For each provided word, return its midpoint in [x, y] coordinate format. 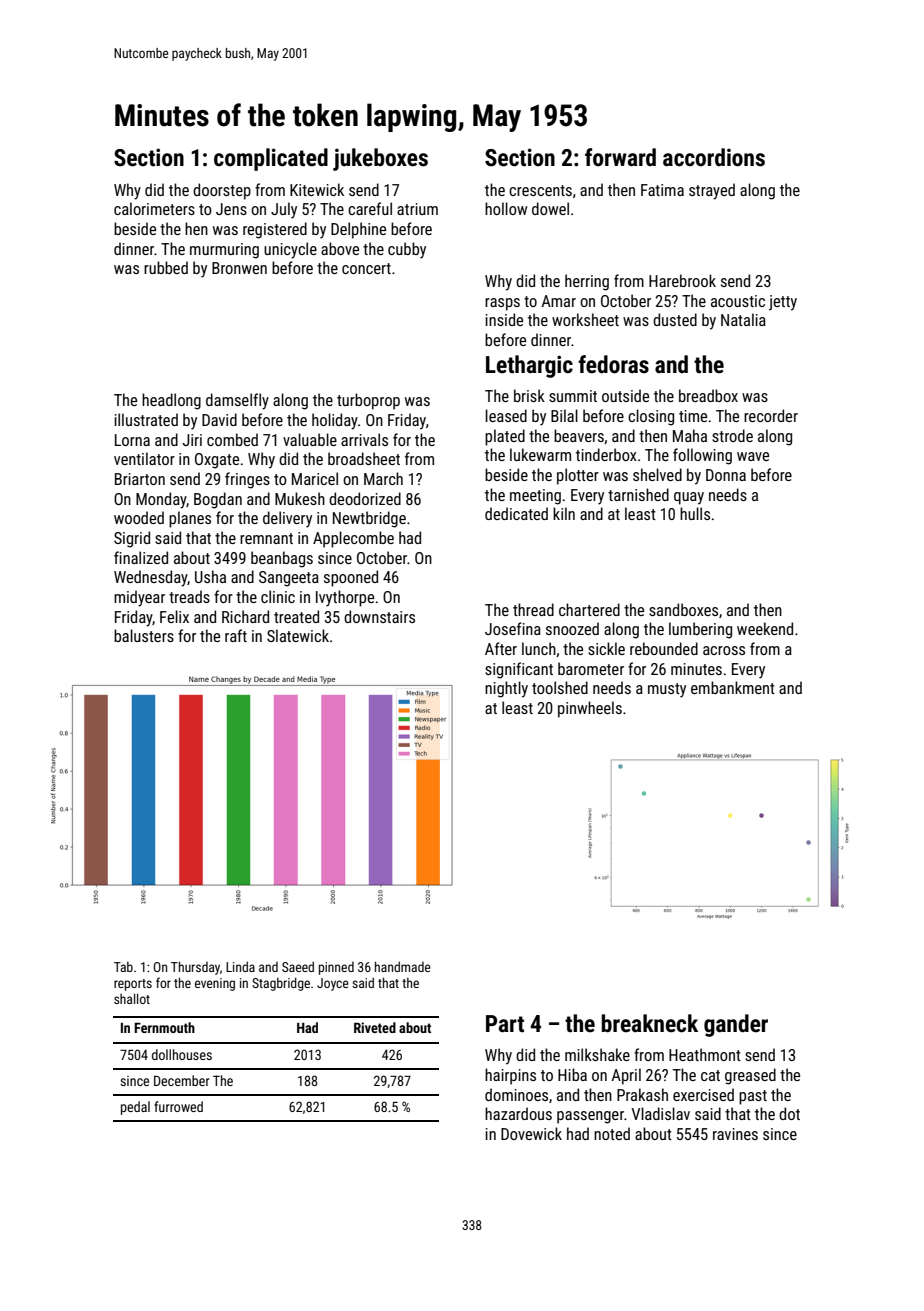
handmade [403, 966]
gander [736, 1025]
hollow [506, 208]
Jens [231, 209]
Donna [726, 475]
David [219, 419]
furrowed [178, 1106]
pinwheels [590, 709]
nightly [506, 689]
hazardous [518, 1113]
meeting [535, 497]
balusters [144, 635]
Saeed [298, 967]
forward [620, 157]
